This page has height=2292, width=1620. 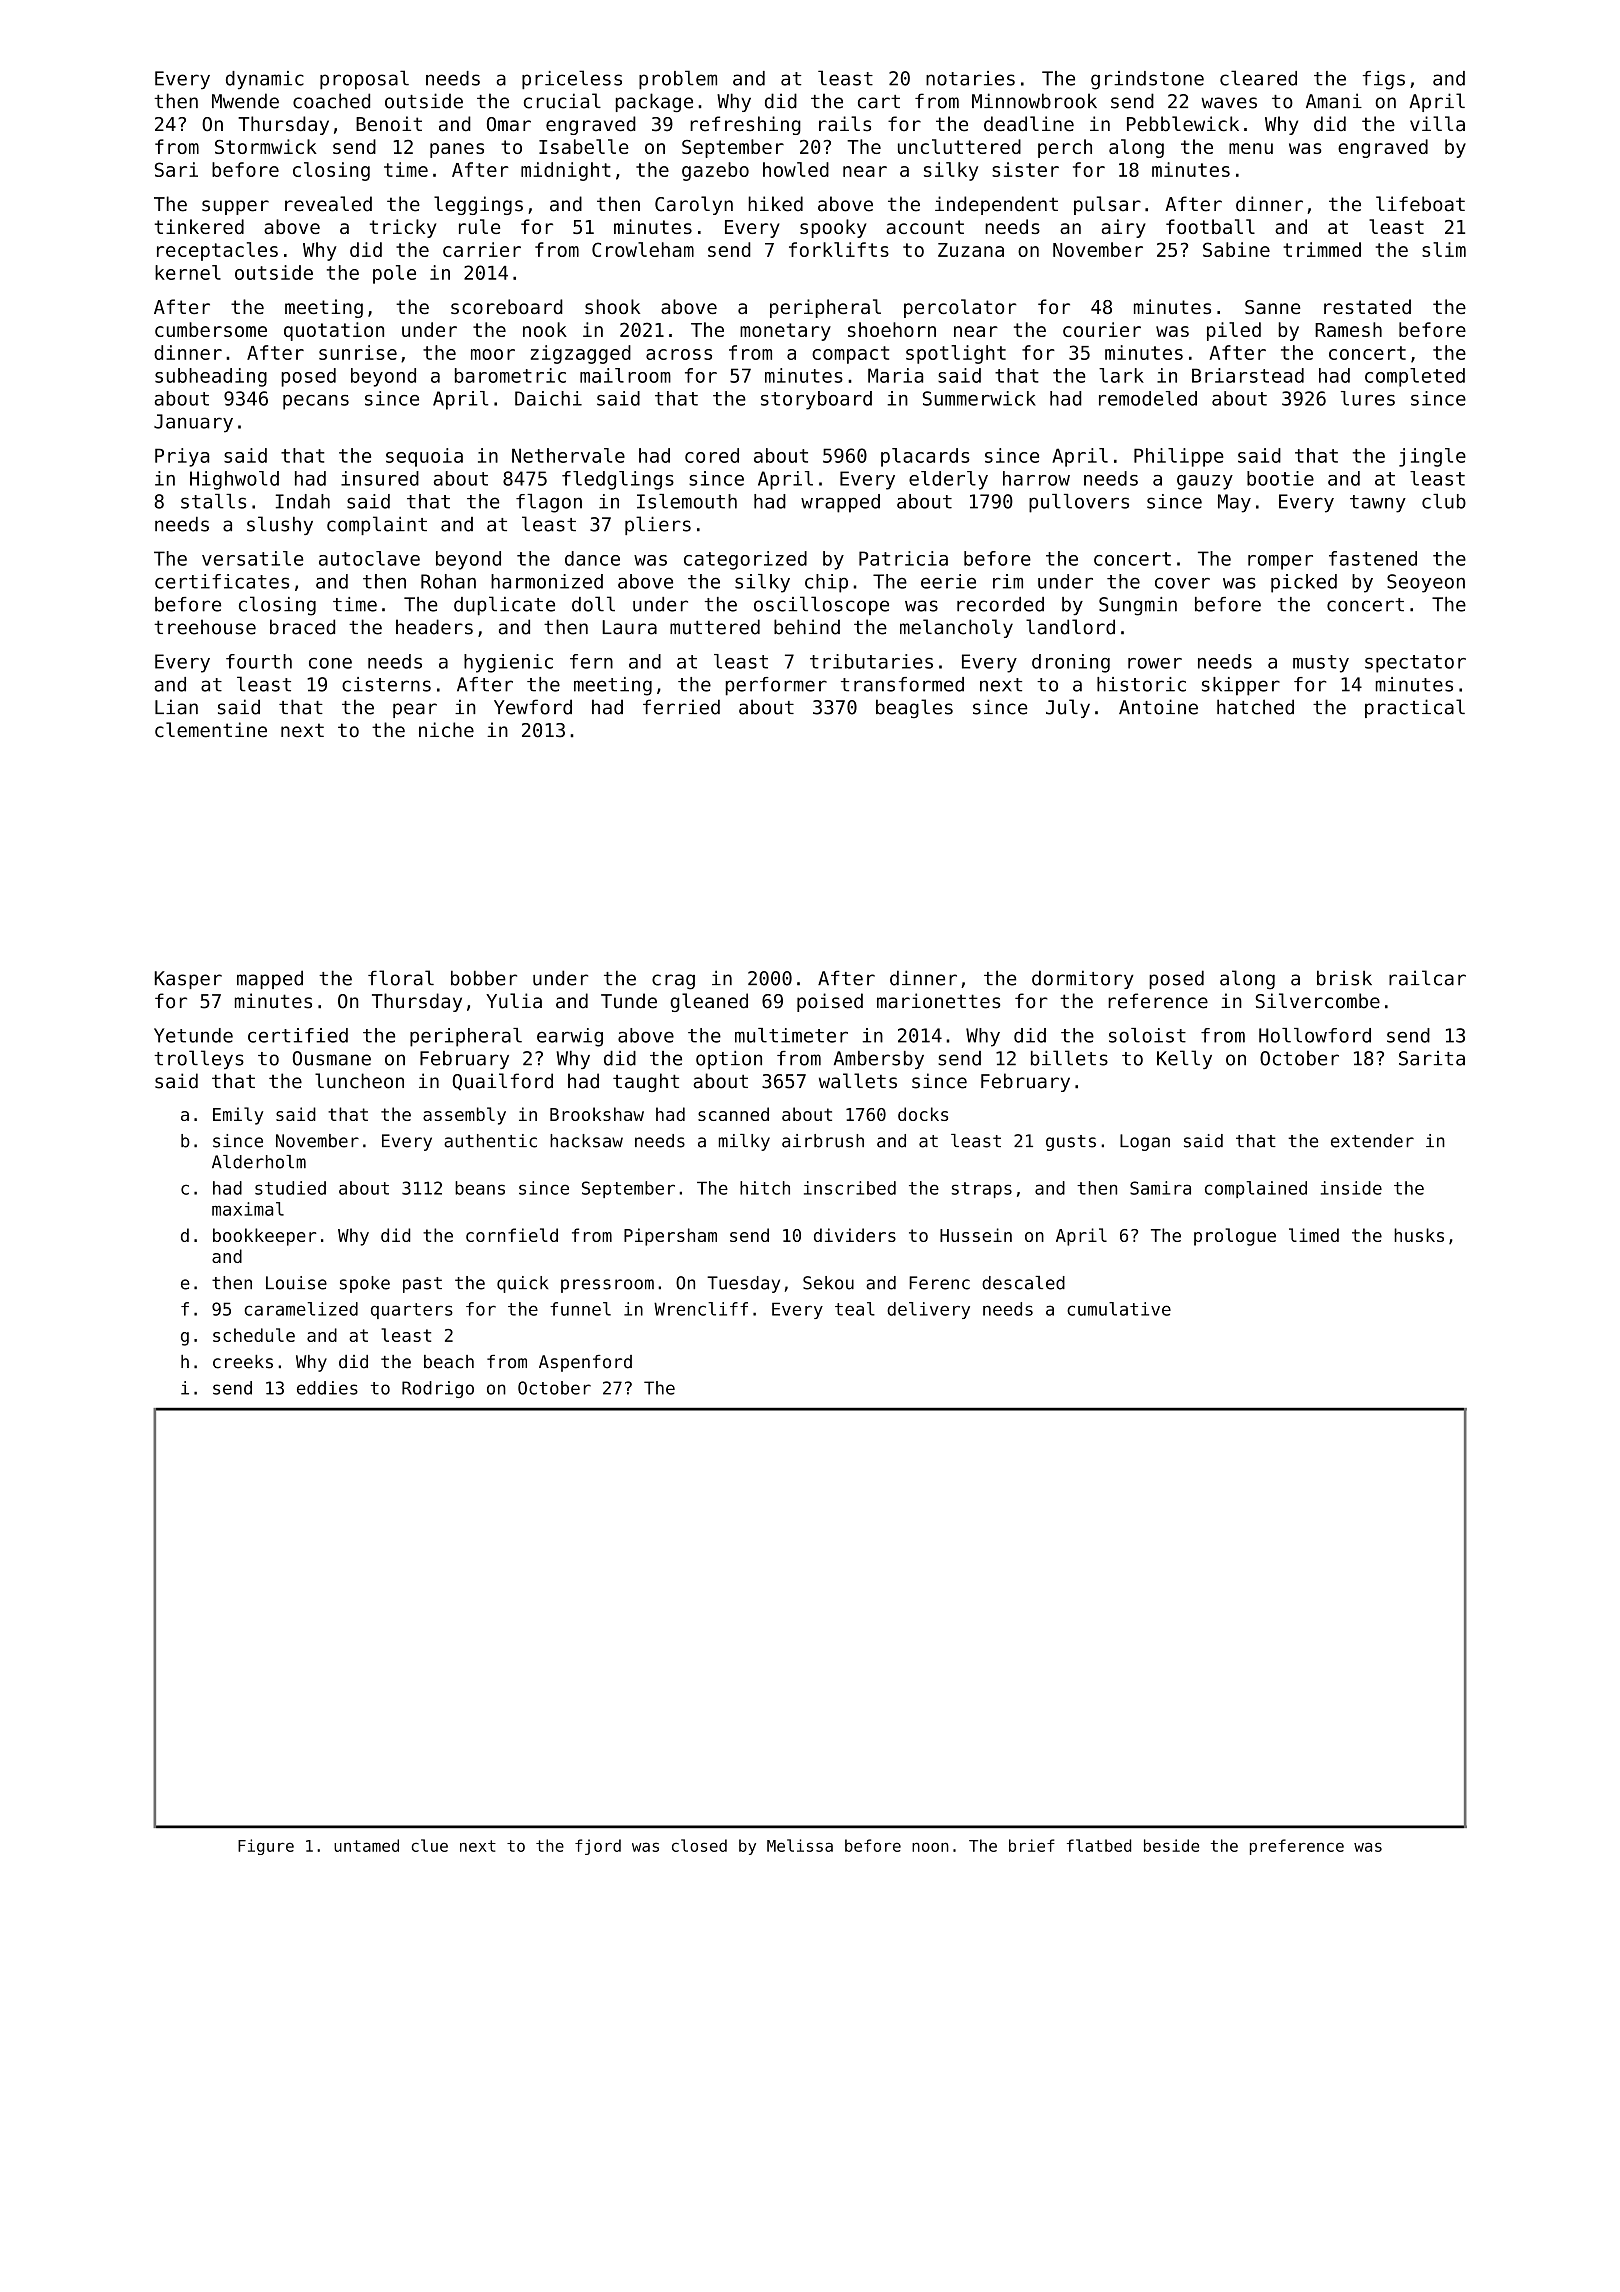 I want to click on trolleys, so click(x=199, y=1059).
